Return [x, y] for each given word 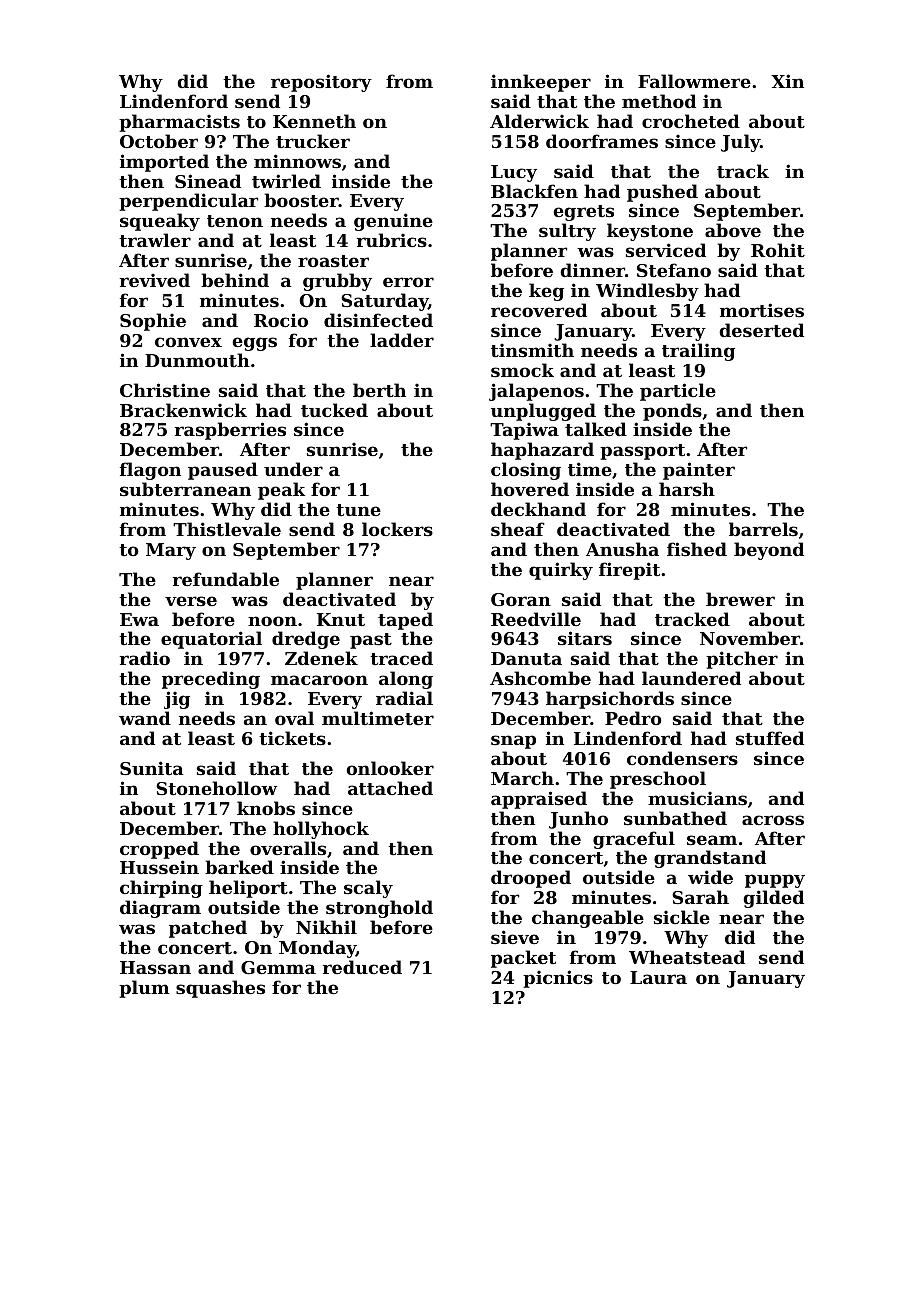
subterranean [185, 489]
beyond [769, 551]
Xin [787, 81]
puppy [775, 881]
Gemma [278, 967]
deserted [761, 330]
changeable [588, 919]
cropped [159, 850]
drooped [531, 879]
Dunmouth [197, 360]
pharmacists [179, 123]
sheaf [518, 529]
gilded [773, 899]
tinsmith [532, 350]
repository [321, 83]
